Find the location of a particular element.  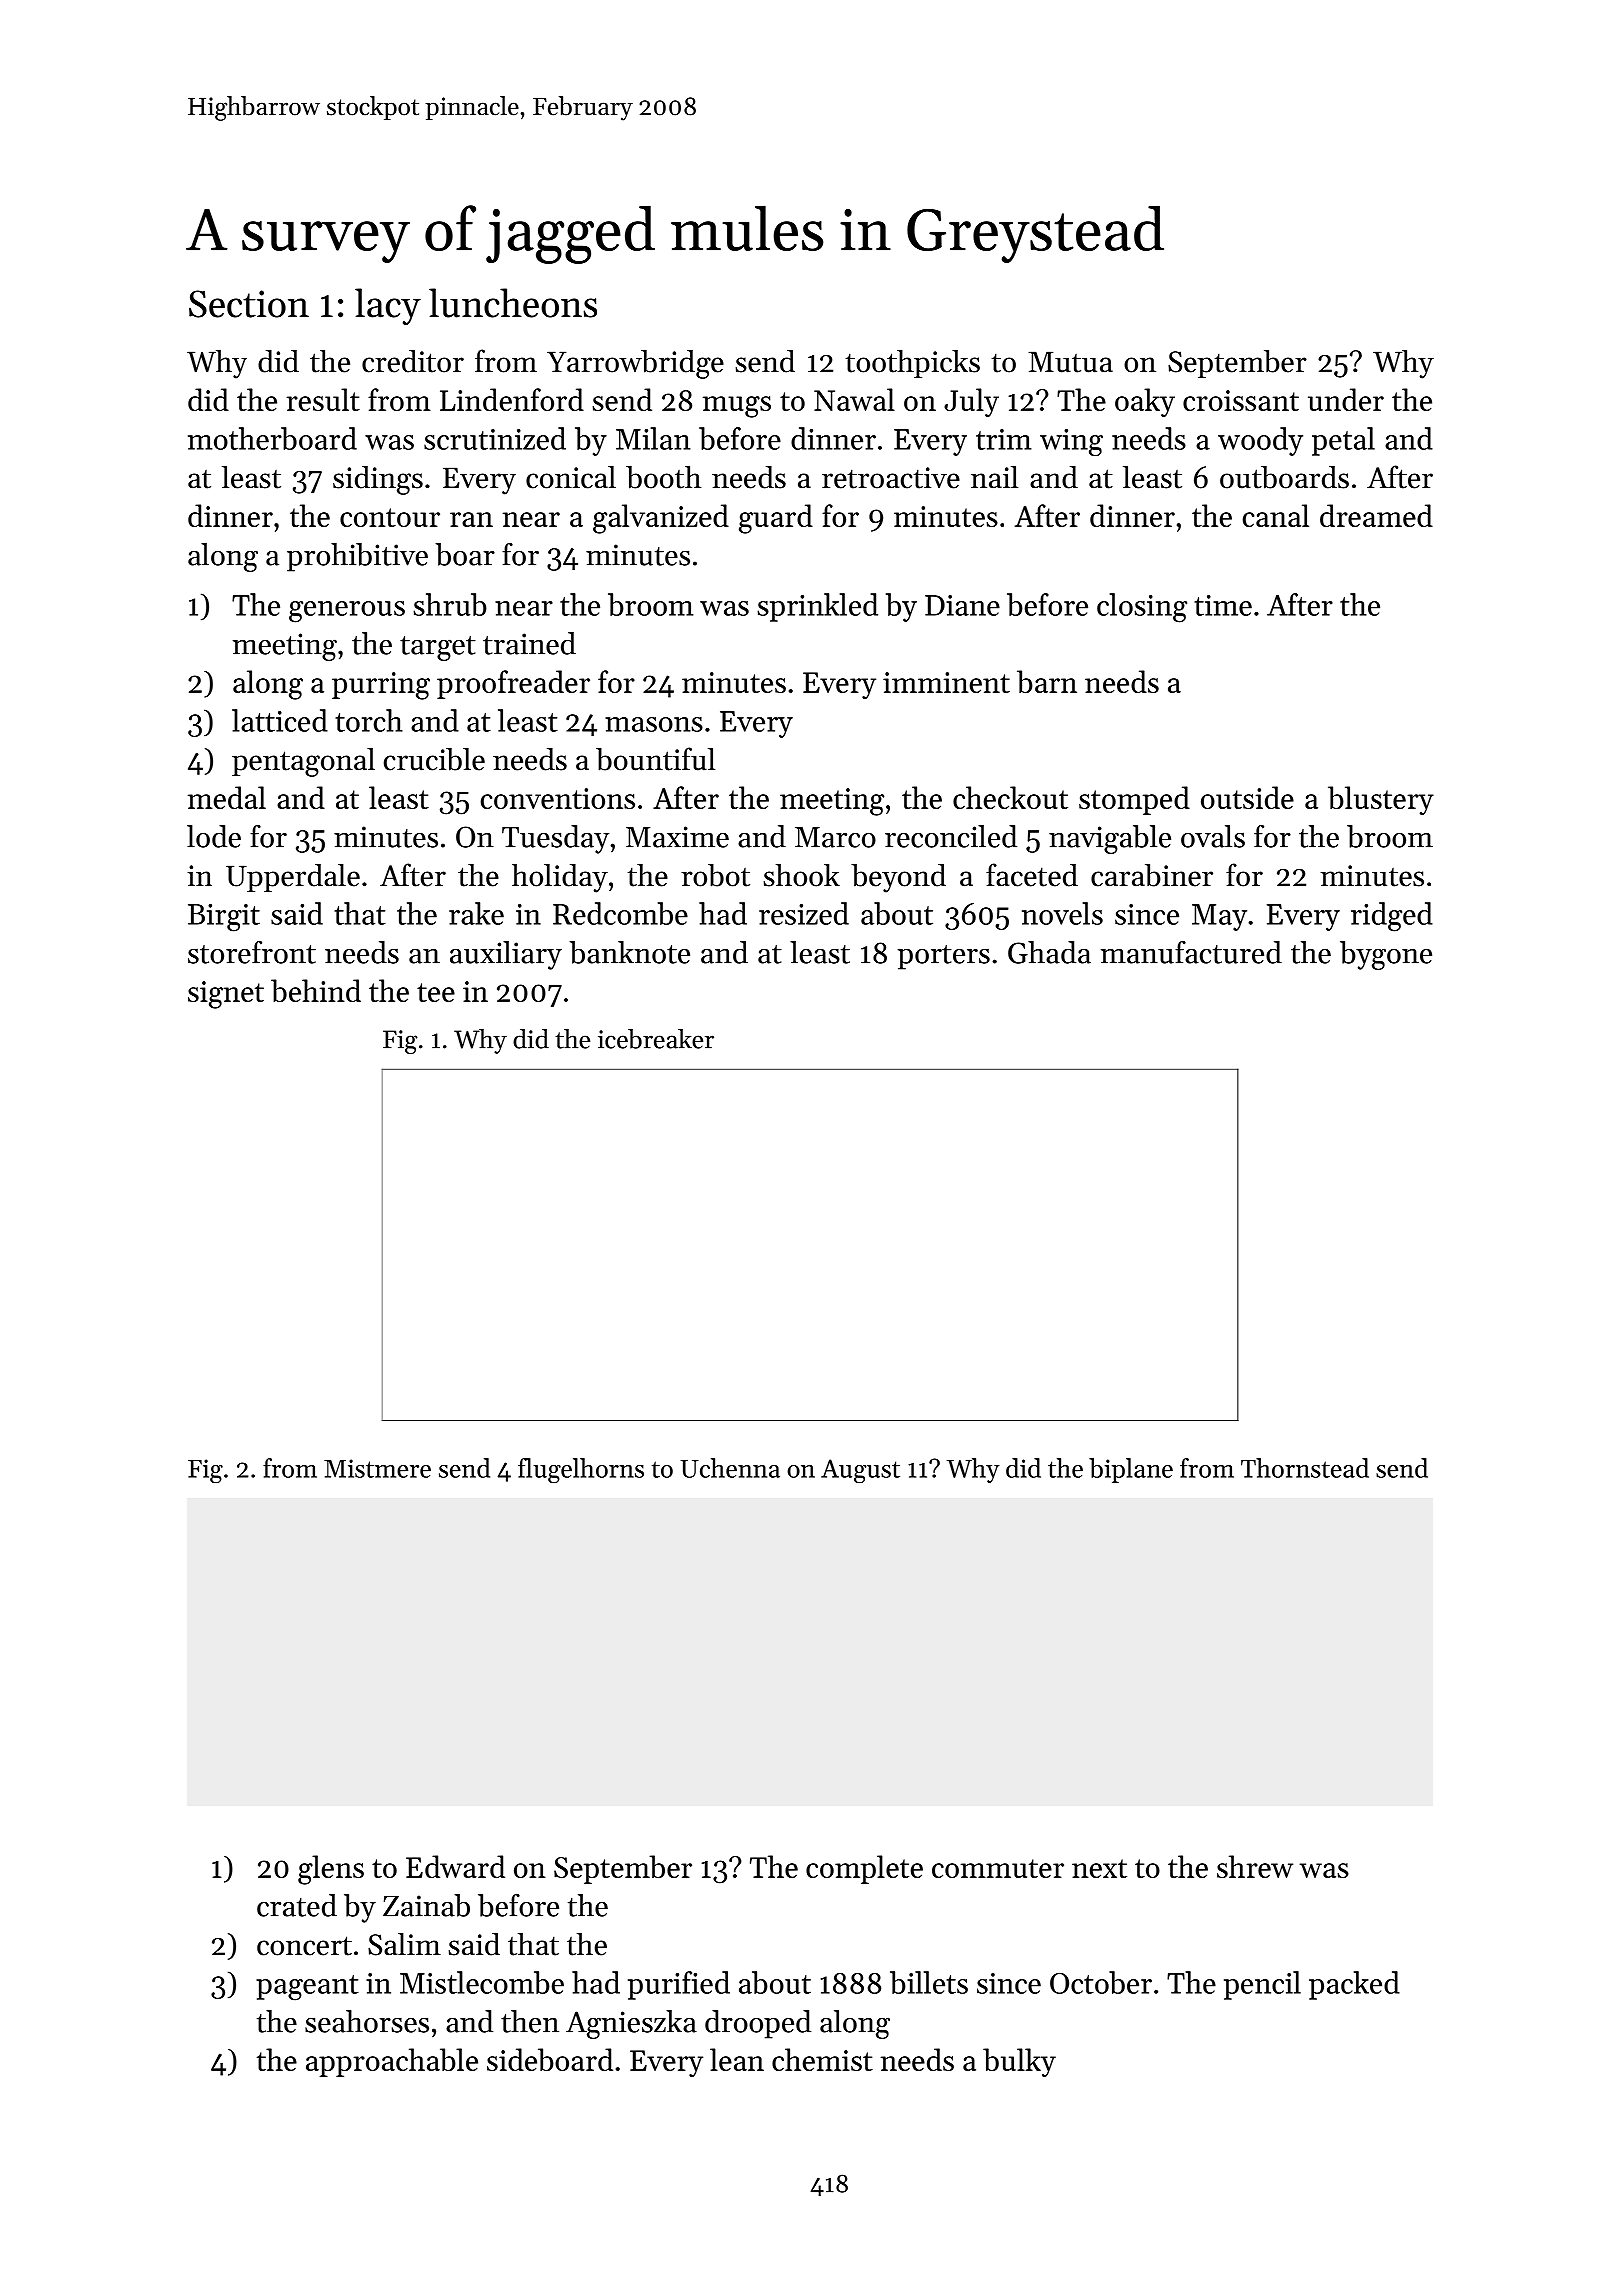

manufactured is located at coordinates (1191, 952).
